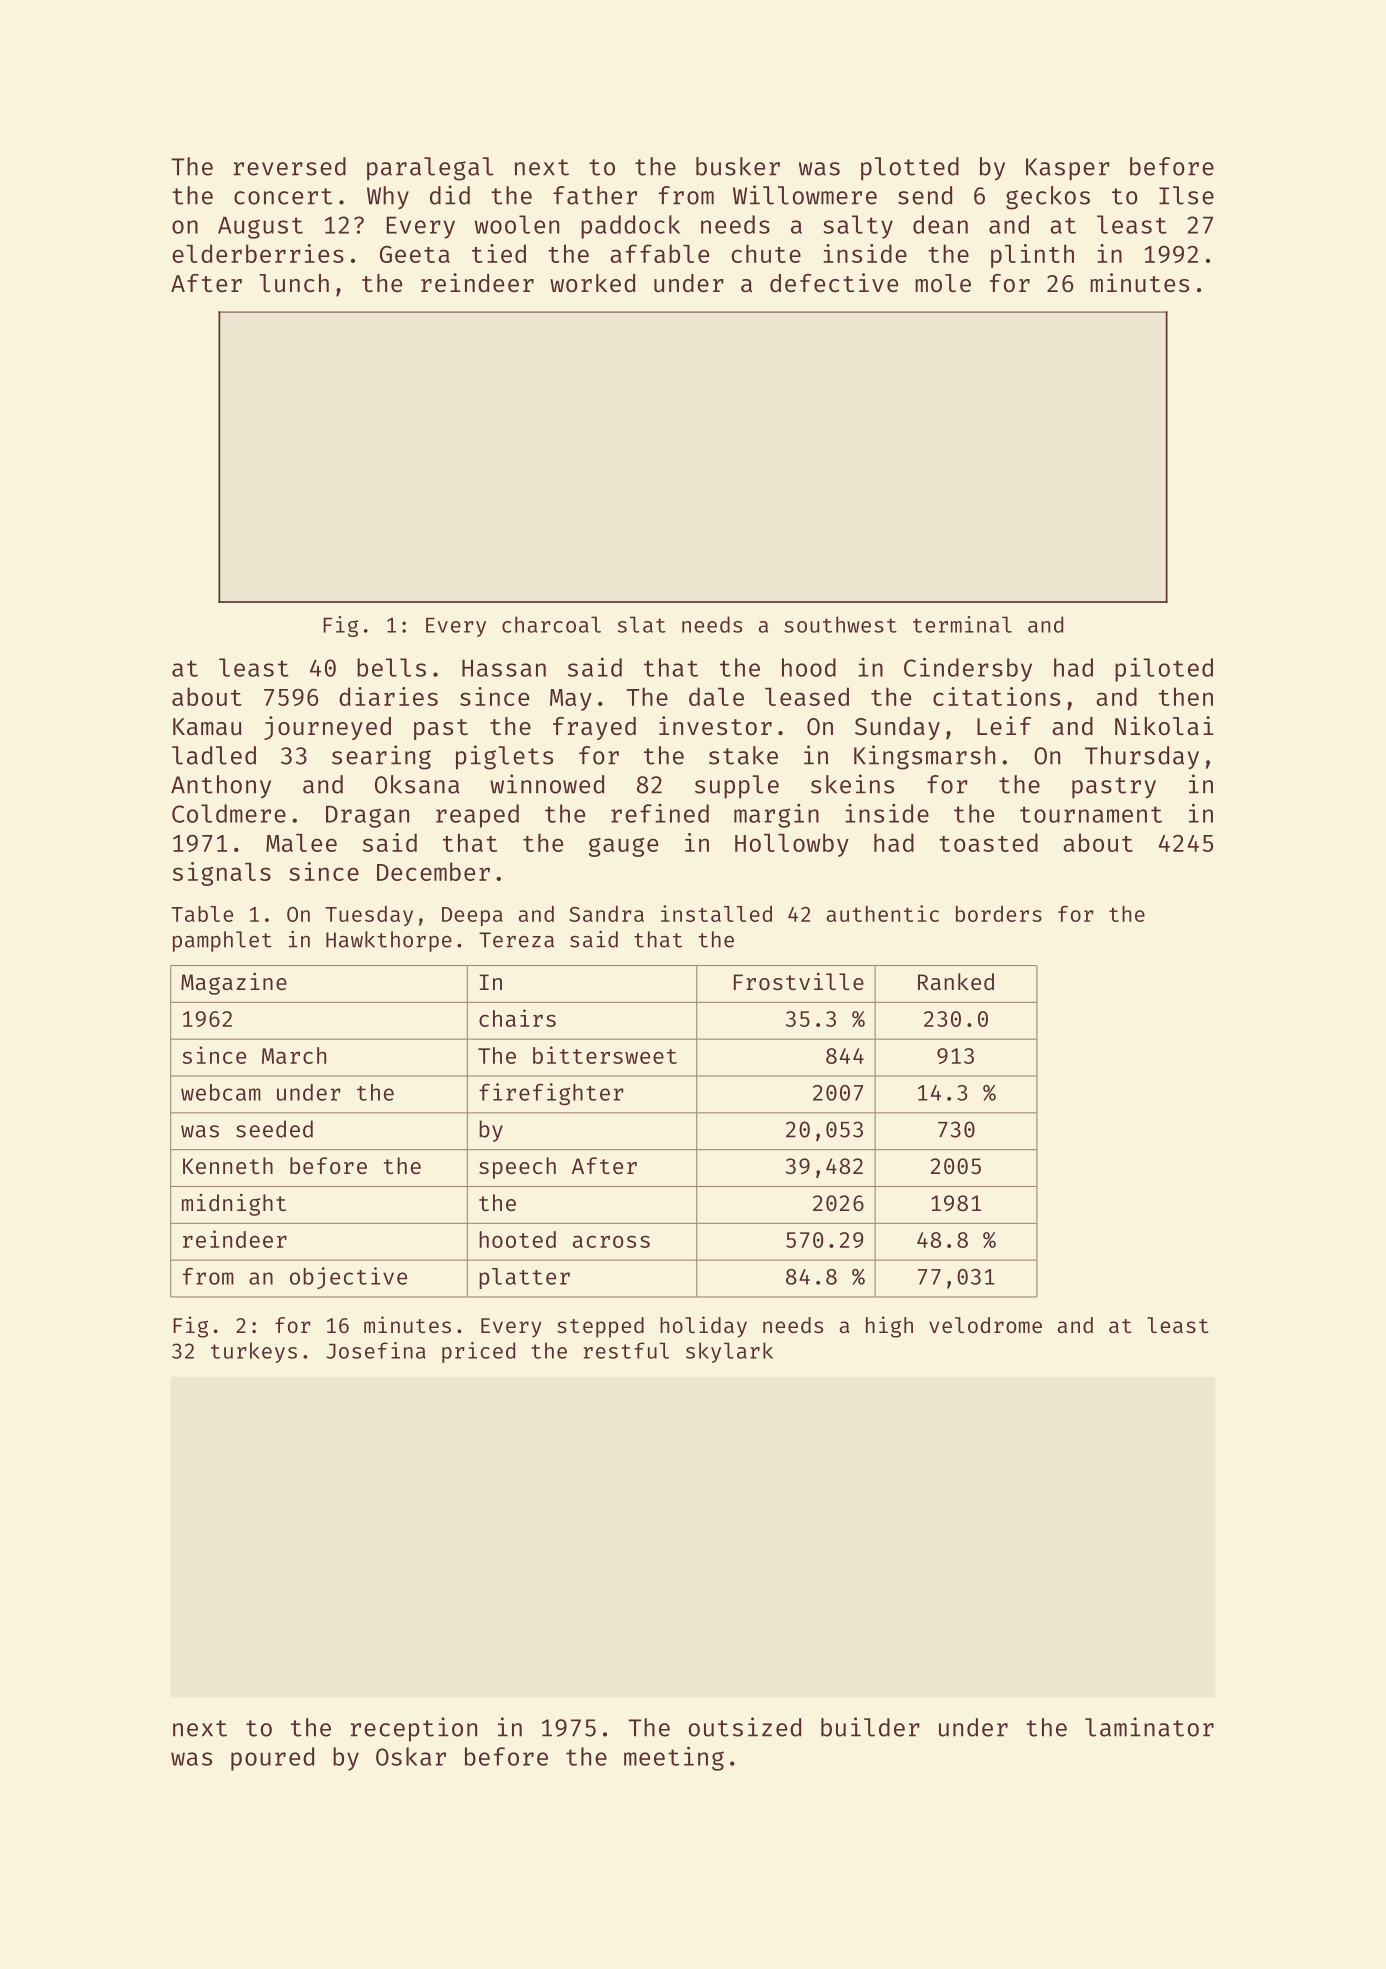  What do you see at coordinates (290, 166) in the image?
I see `reversed` at bounding box center [290, 166].
